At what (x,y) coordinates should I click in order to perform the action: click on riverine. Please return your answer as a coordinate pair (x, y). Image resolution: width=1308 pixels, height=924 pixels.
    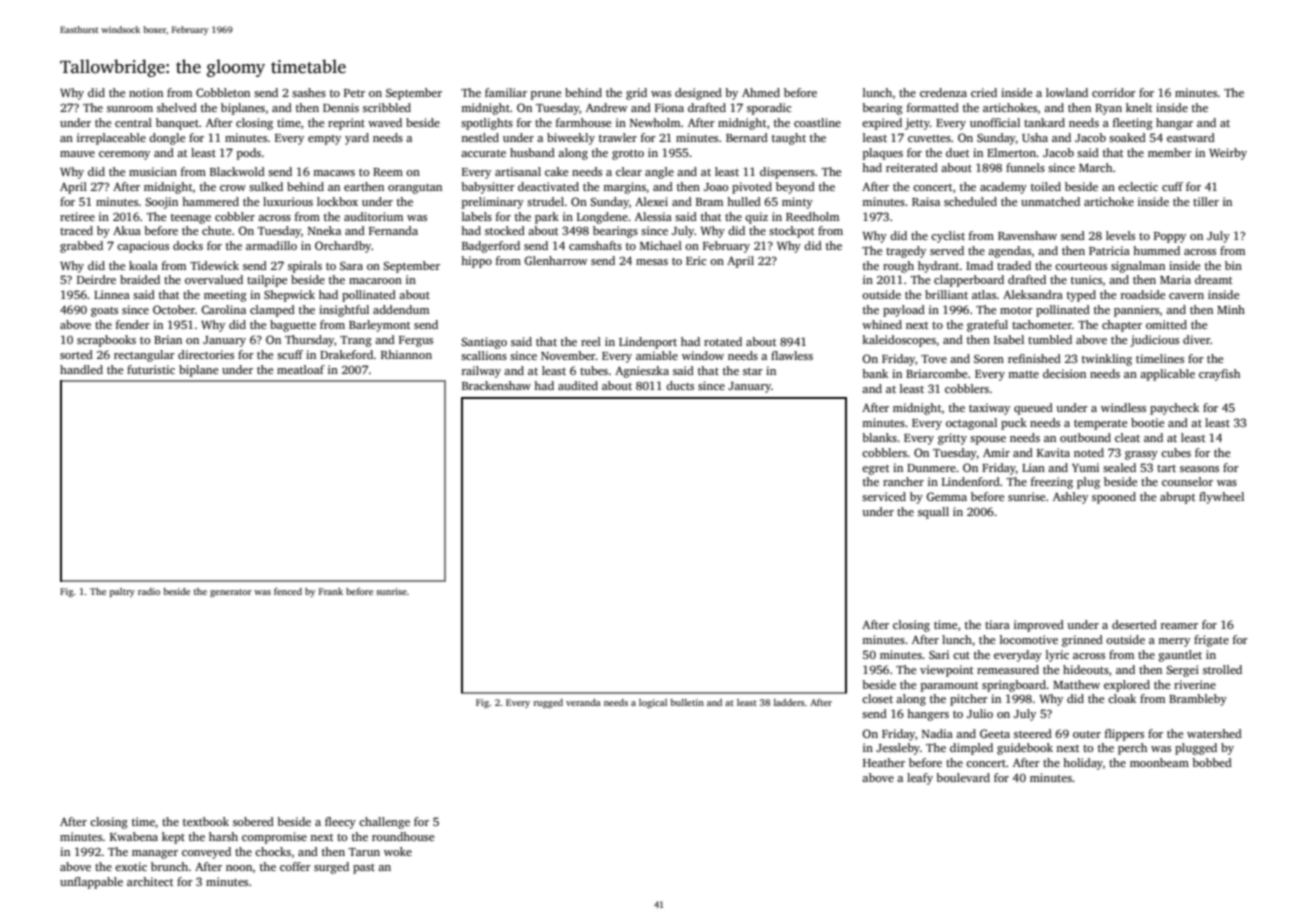
    Looking at the image, I should click on (1195, 684).
